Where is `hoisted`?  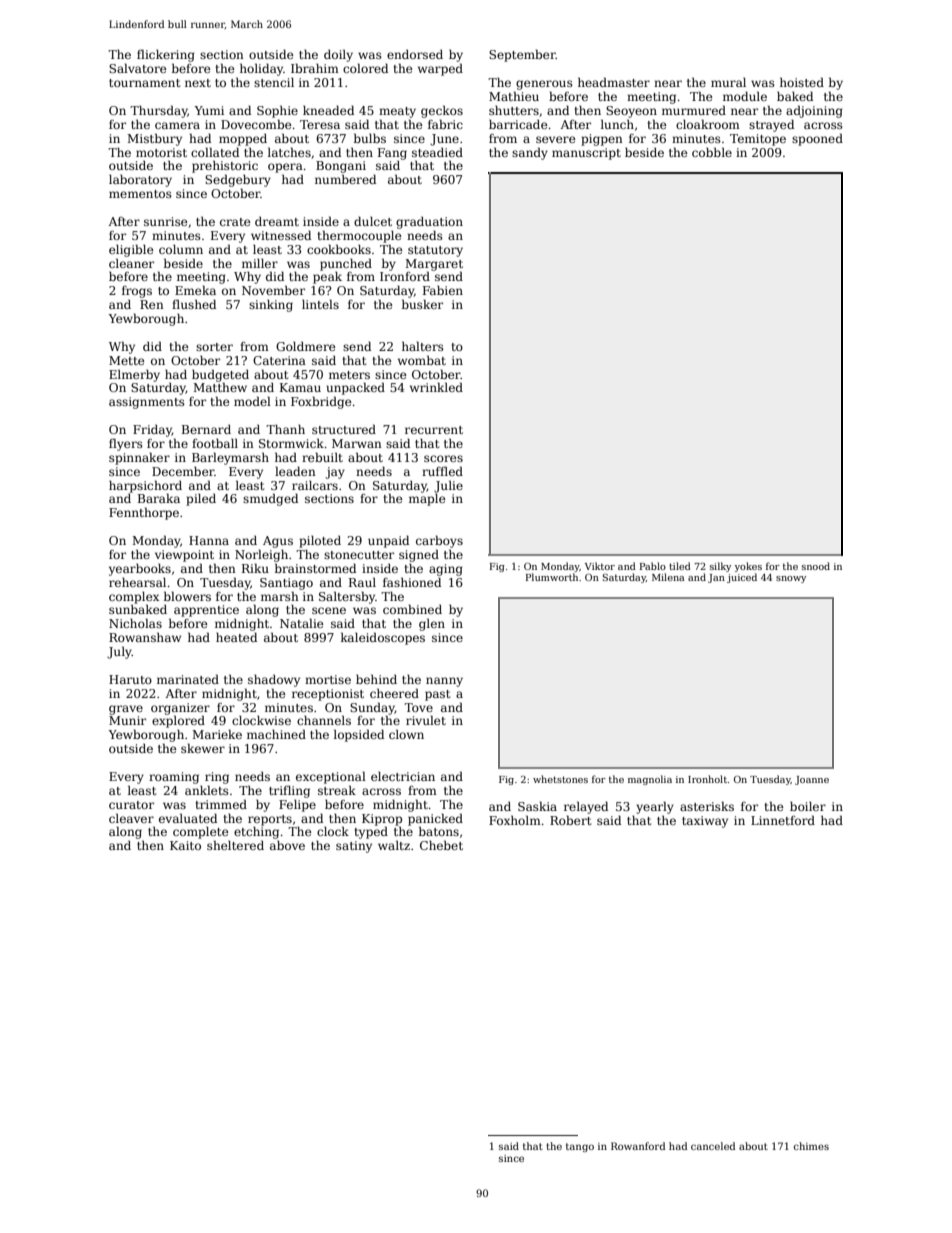
hoisted is located at coordinates (802, 82).
